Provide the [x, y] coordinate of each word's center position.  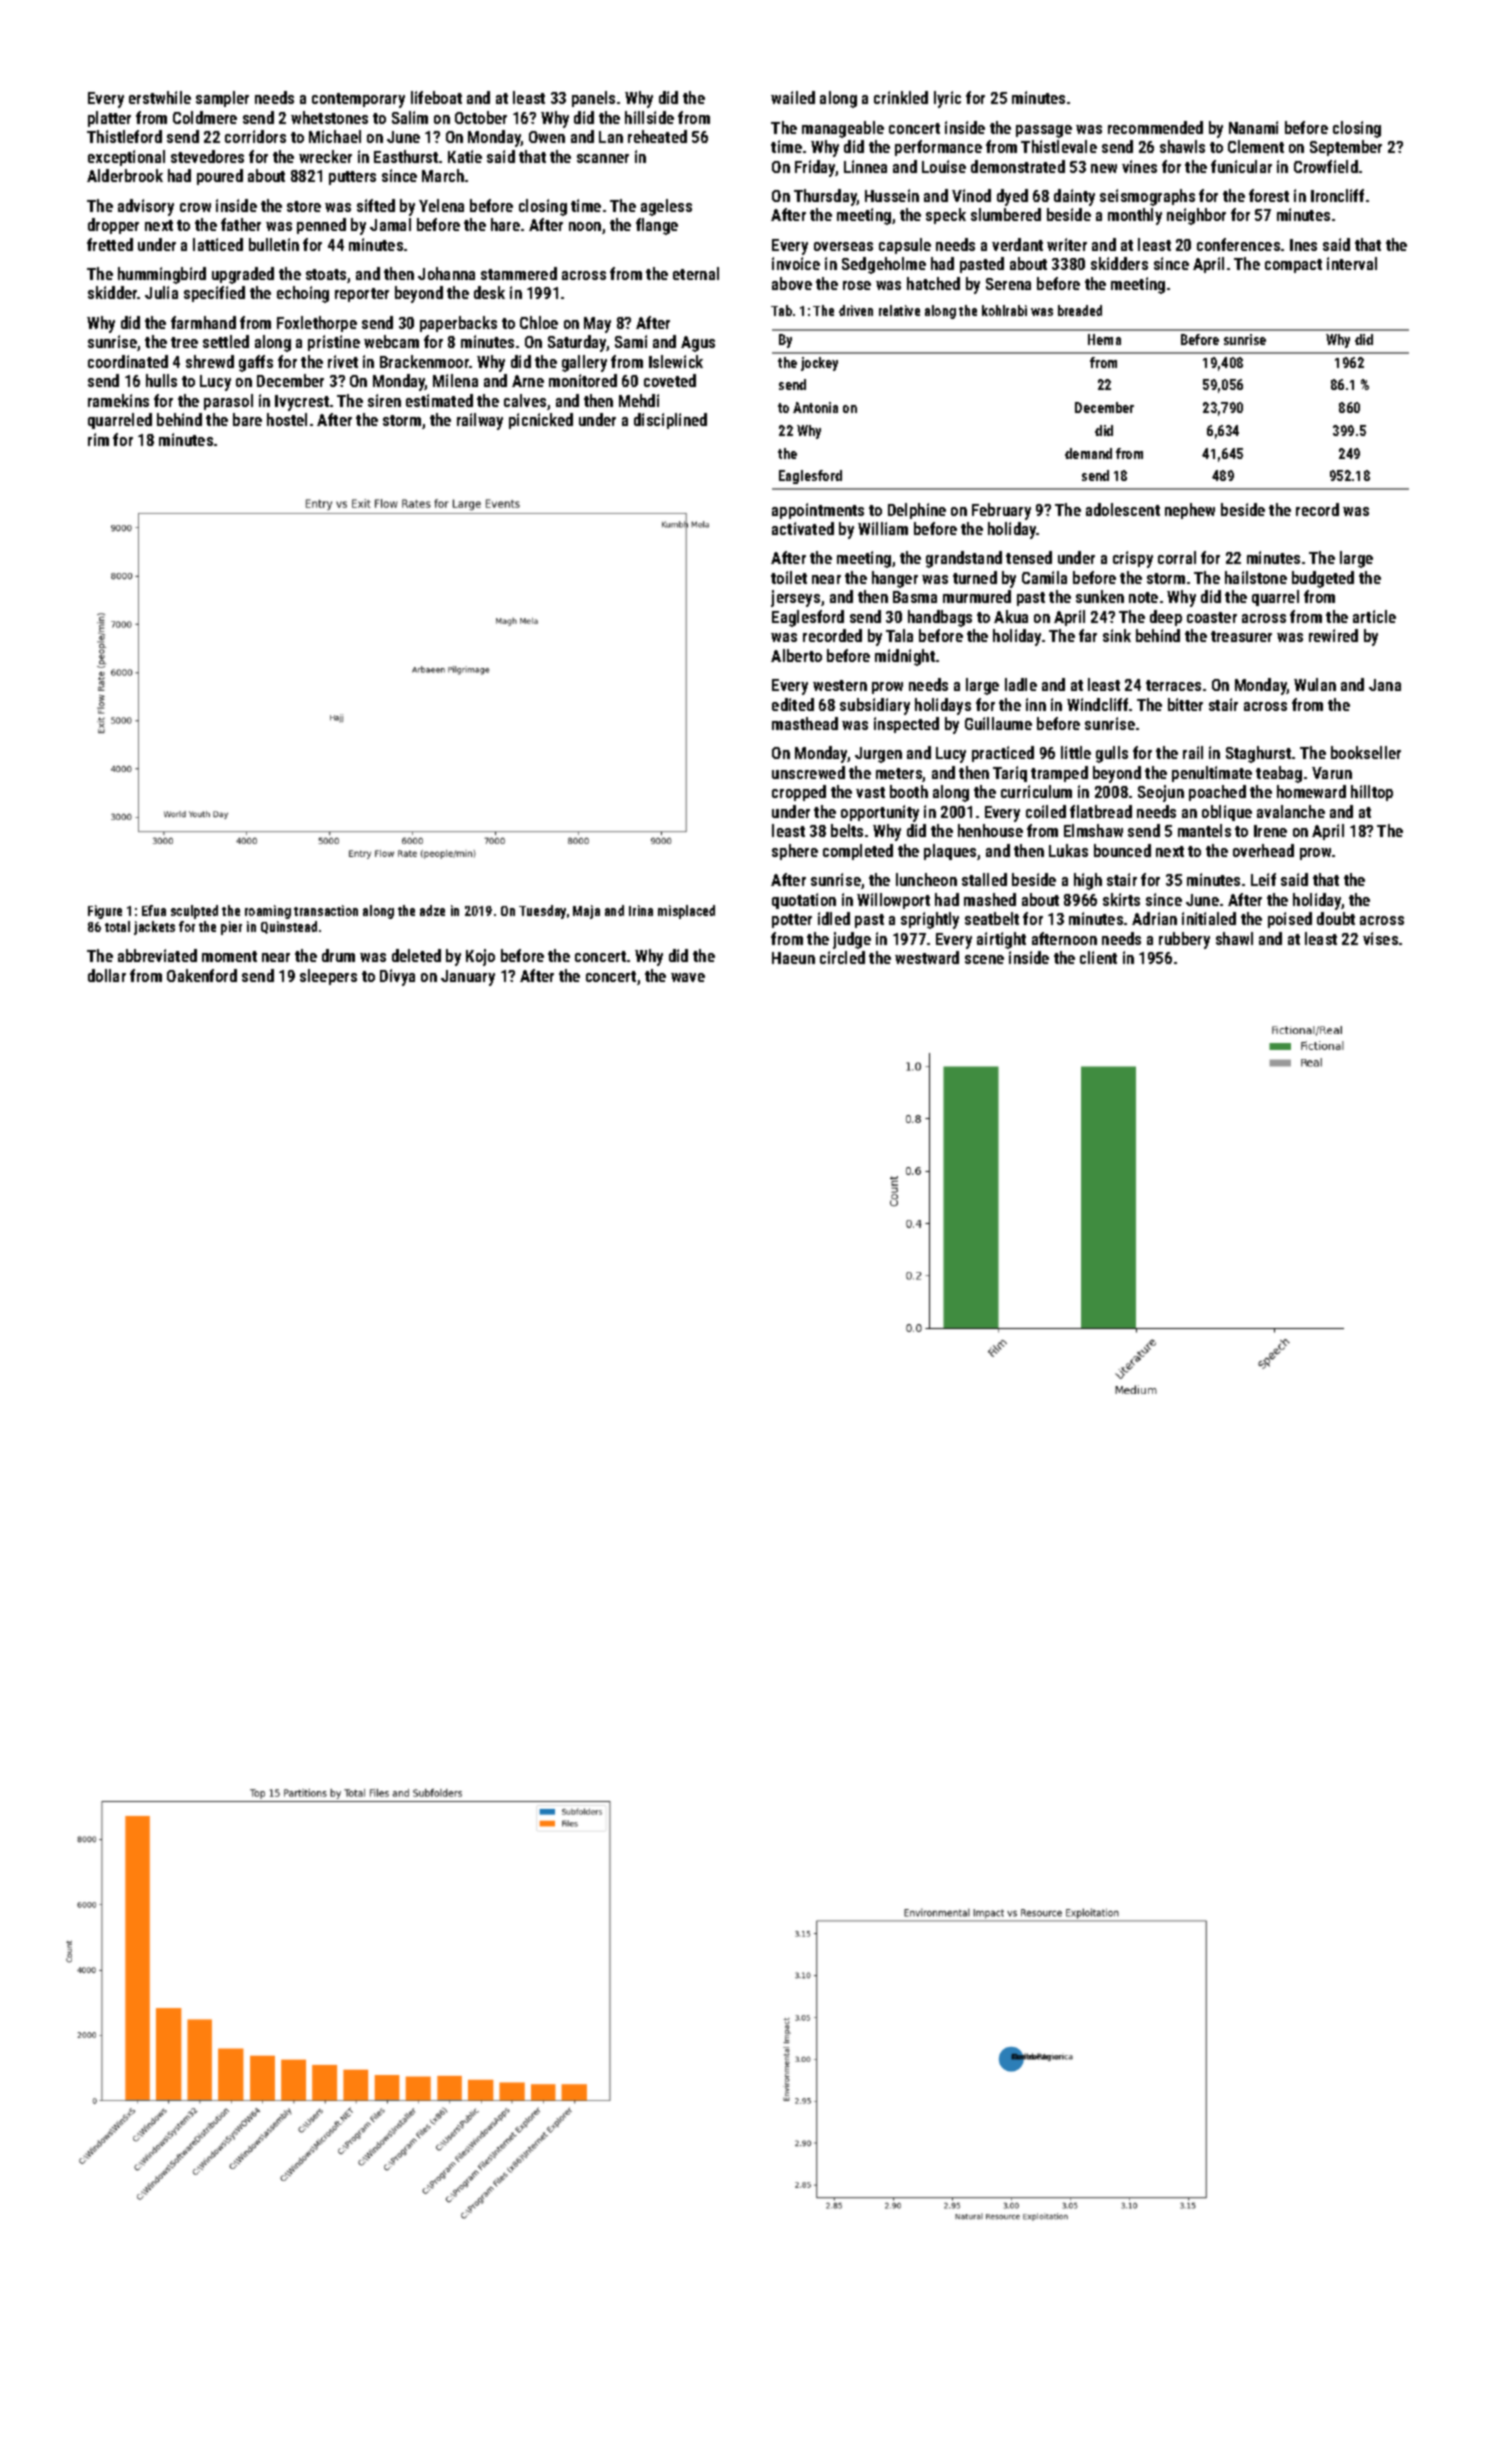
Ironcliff [1337, 195]
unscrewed [808, 772]
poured [220, 177]
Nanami [1253, 127]
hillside [649, 117]
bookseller [1366, 752]
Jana [1385, 685]
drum [338, 955]
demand [1088, 453]
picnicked [541, 421]
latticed [218, 244]
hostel [287, 419]
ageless [666, 207]
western [840, 685]
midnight [905, 657]
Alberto [796, 655]
